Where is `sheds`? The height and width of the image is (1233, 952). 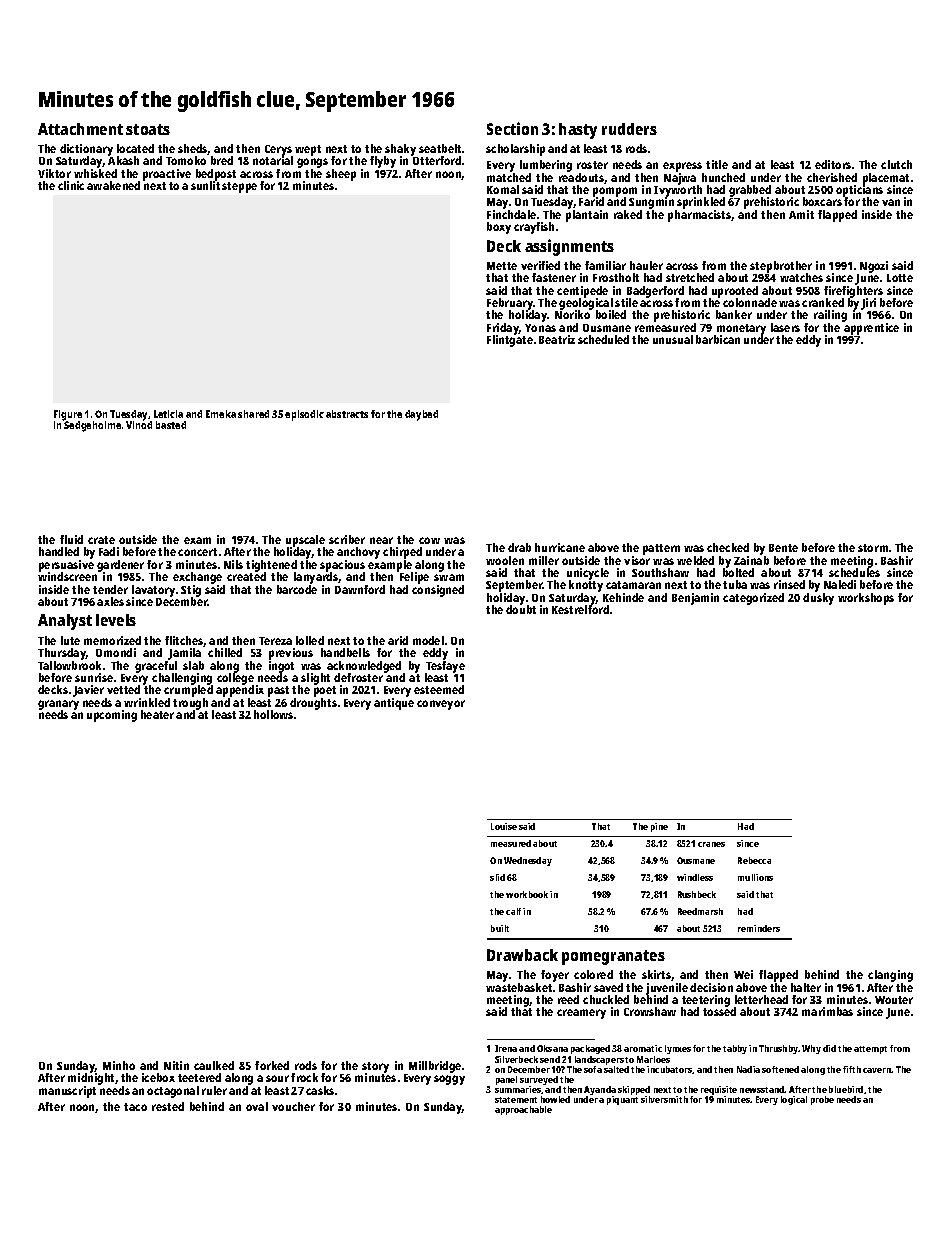 sheds is located at coordinates (193, 149).
